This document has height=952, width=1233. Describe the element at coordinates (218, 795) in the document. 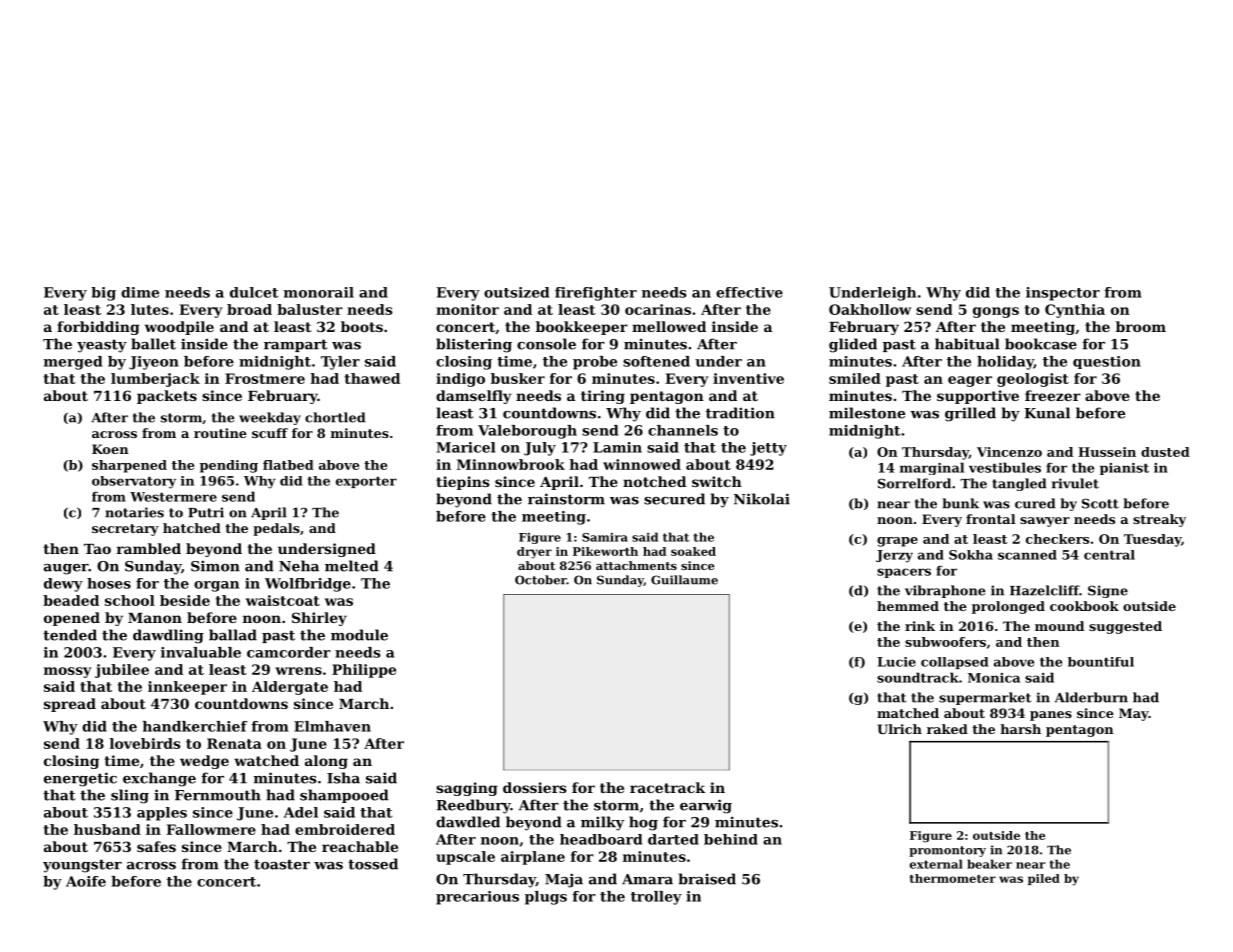

I see `Fernmouth` at that location.
